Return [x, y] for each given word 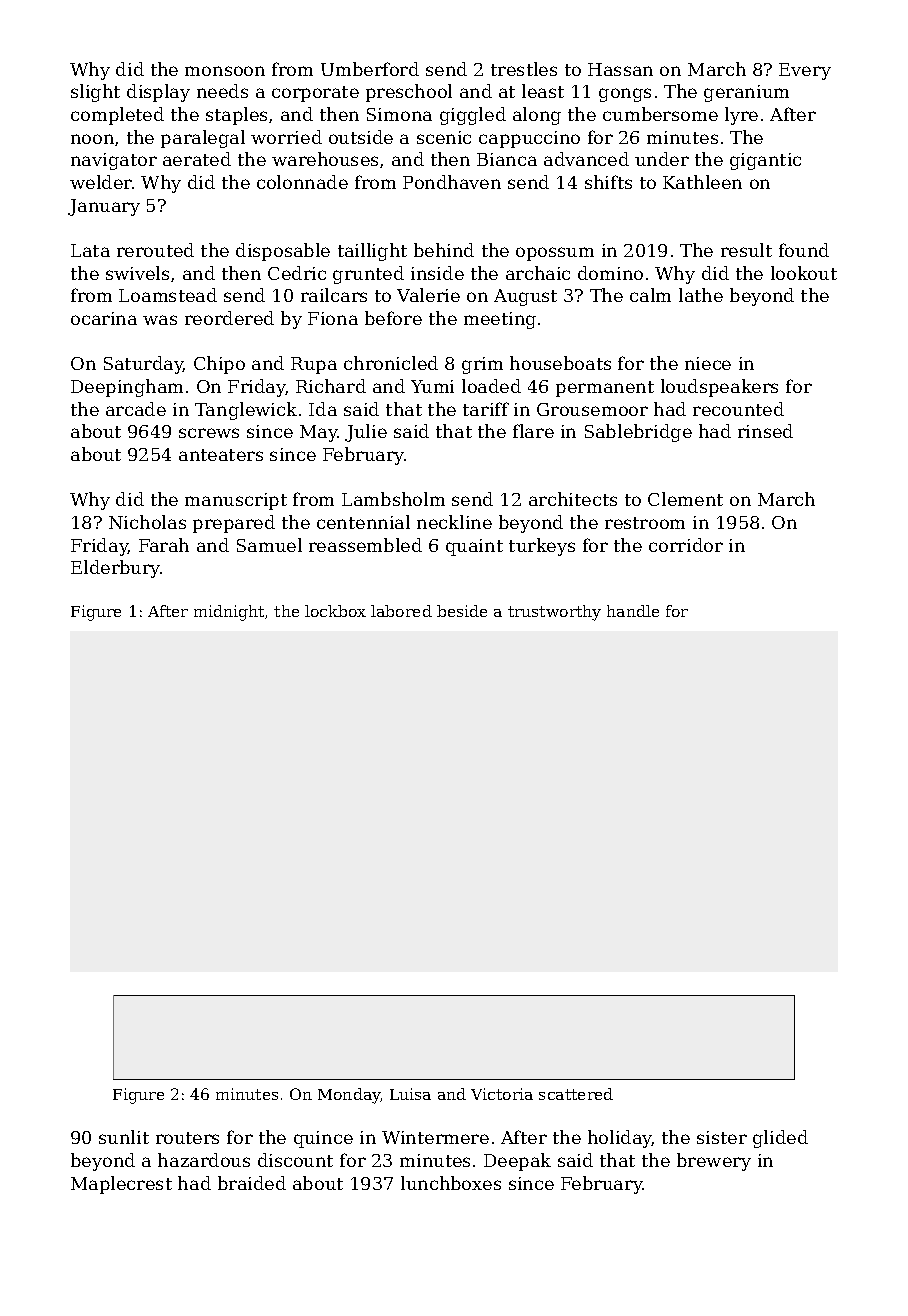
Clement [685, 499]
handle [633, 611]
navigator [114, 161]
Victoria [502, 1094]
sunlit [124, 1137]
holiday [620, 1139]
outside [361, 137]
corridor [686, 545]
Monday [349, 1096]
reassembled [365, 545]
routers [187, 1138]
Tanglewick [246, 411]
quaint [474, 547]
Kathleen [702, 182]
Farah [164, 545]
